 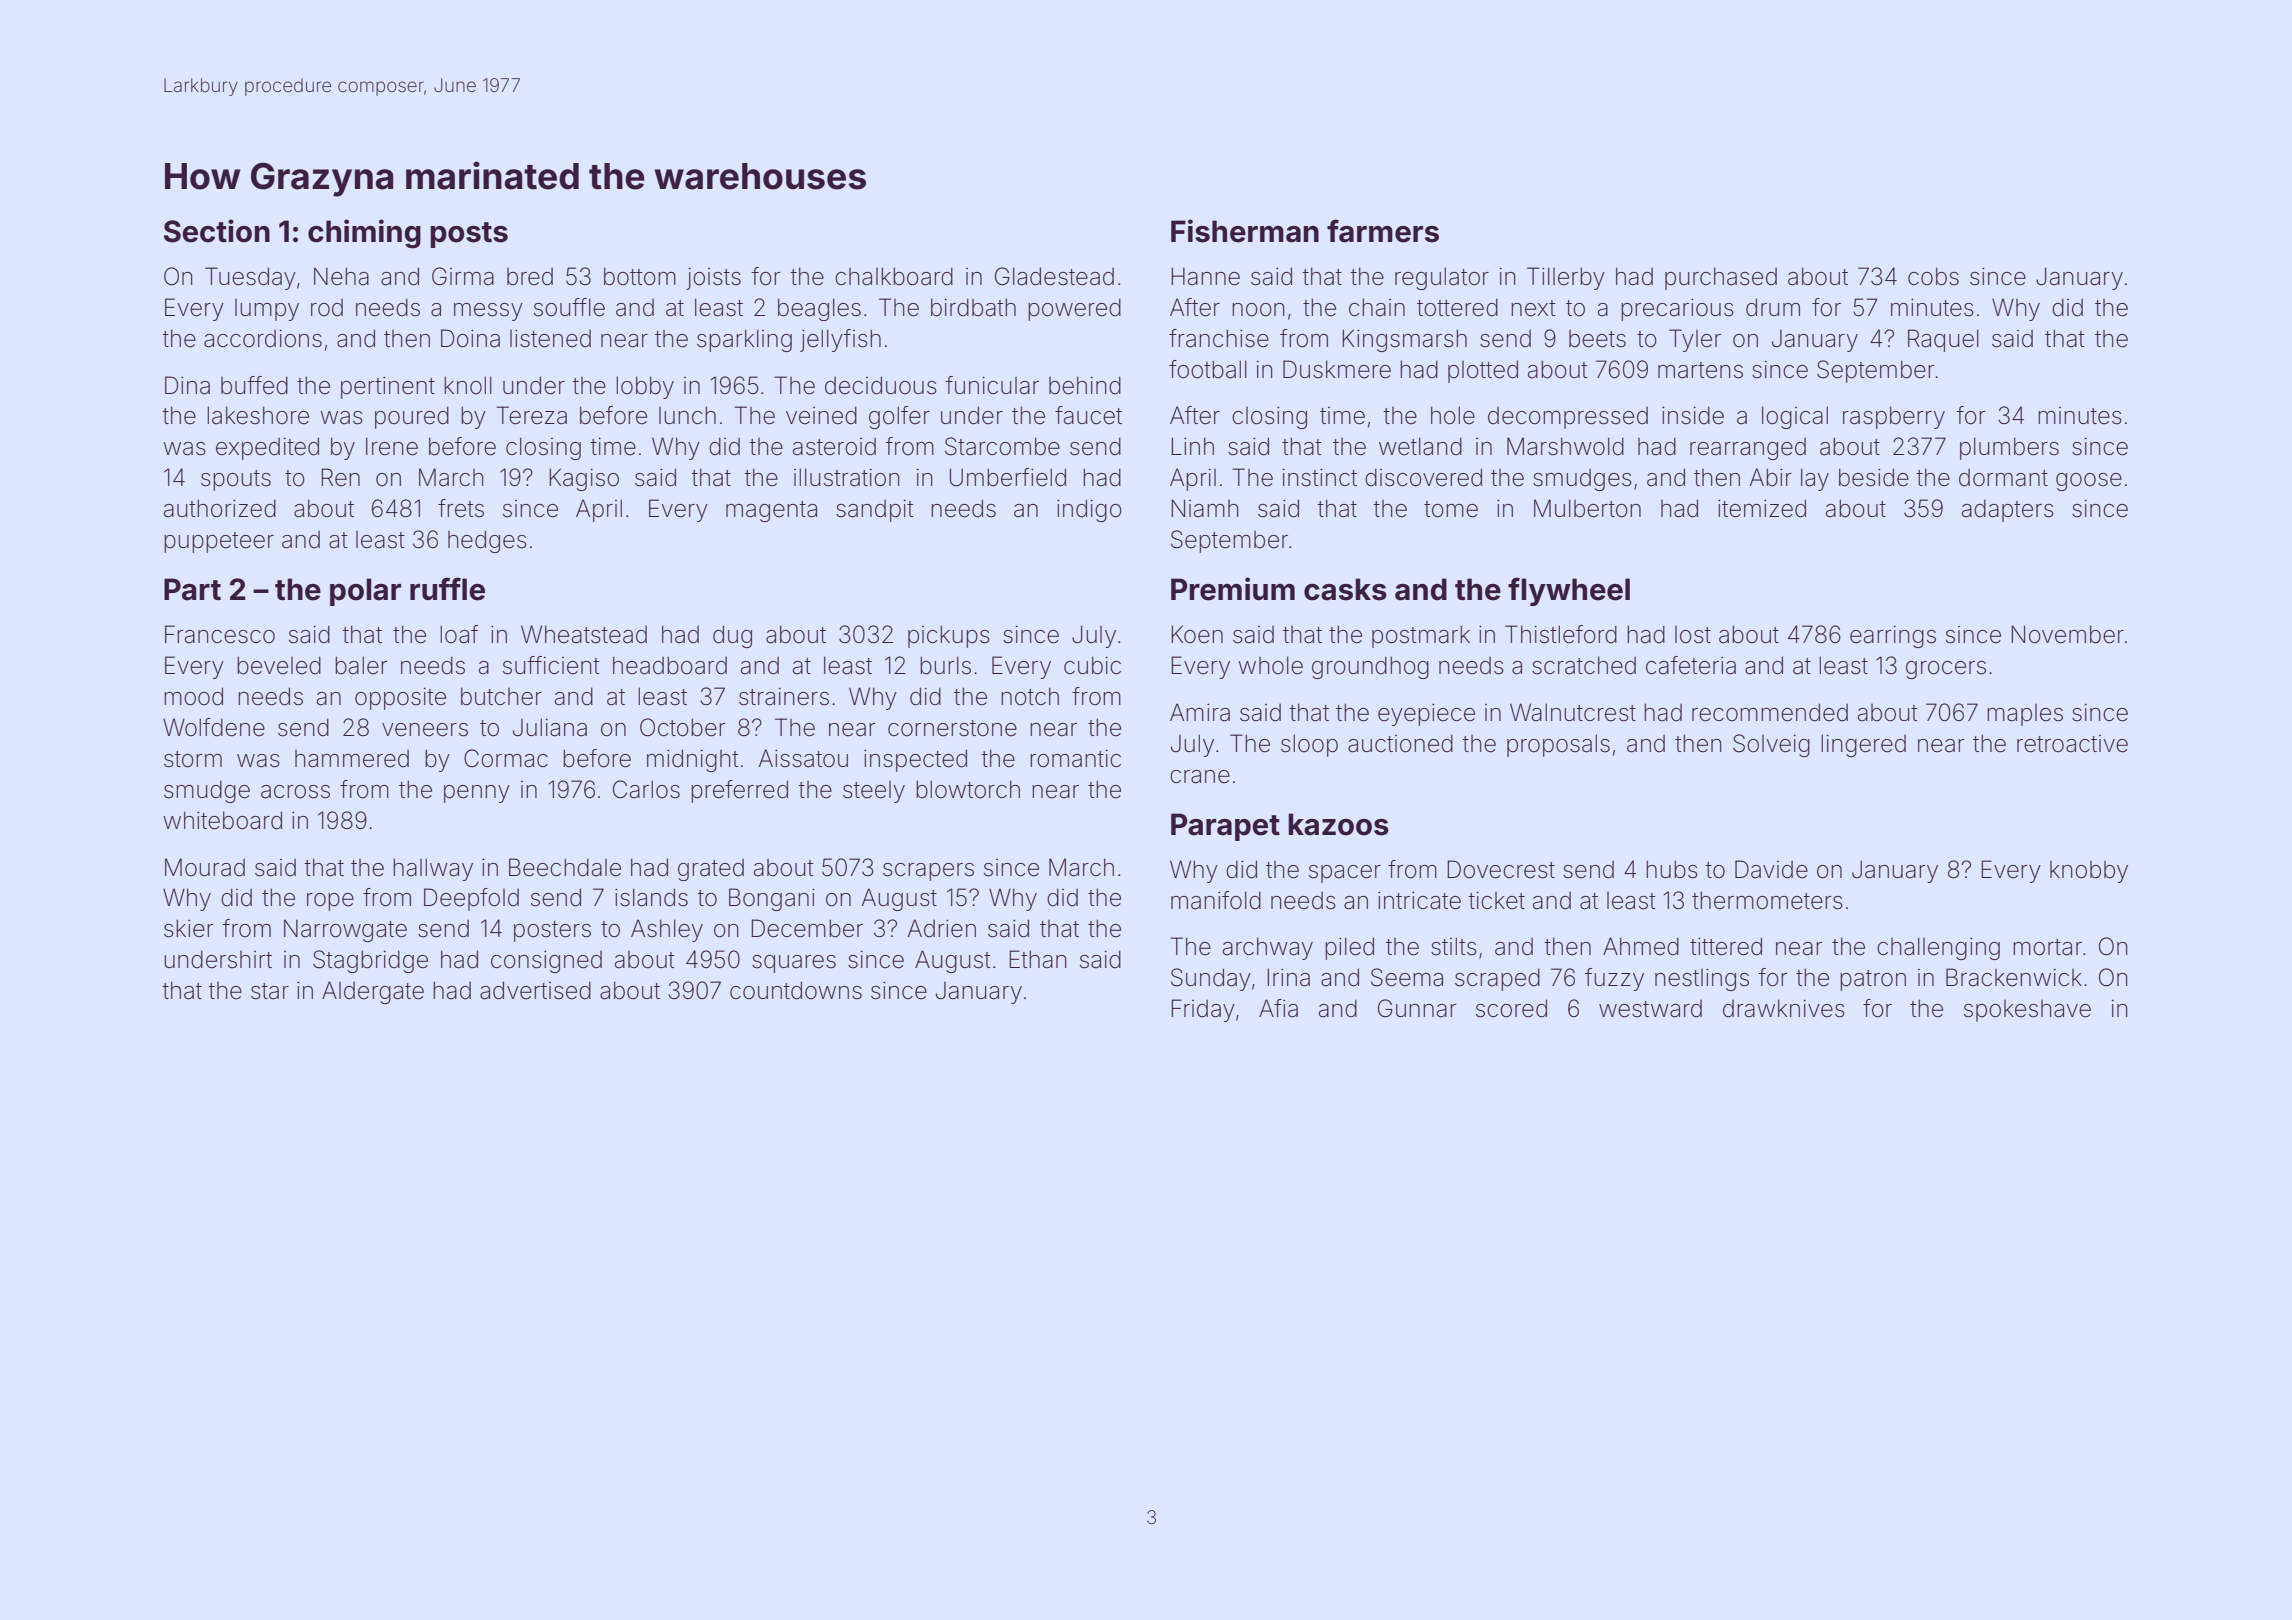 What do you see at coordinates (250, 278) in the screenshot?
I see `Tuesday` at bounding box center [250, 278].
